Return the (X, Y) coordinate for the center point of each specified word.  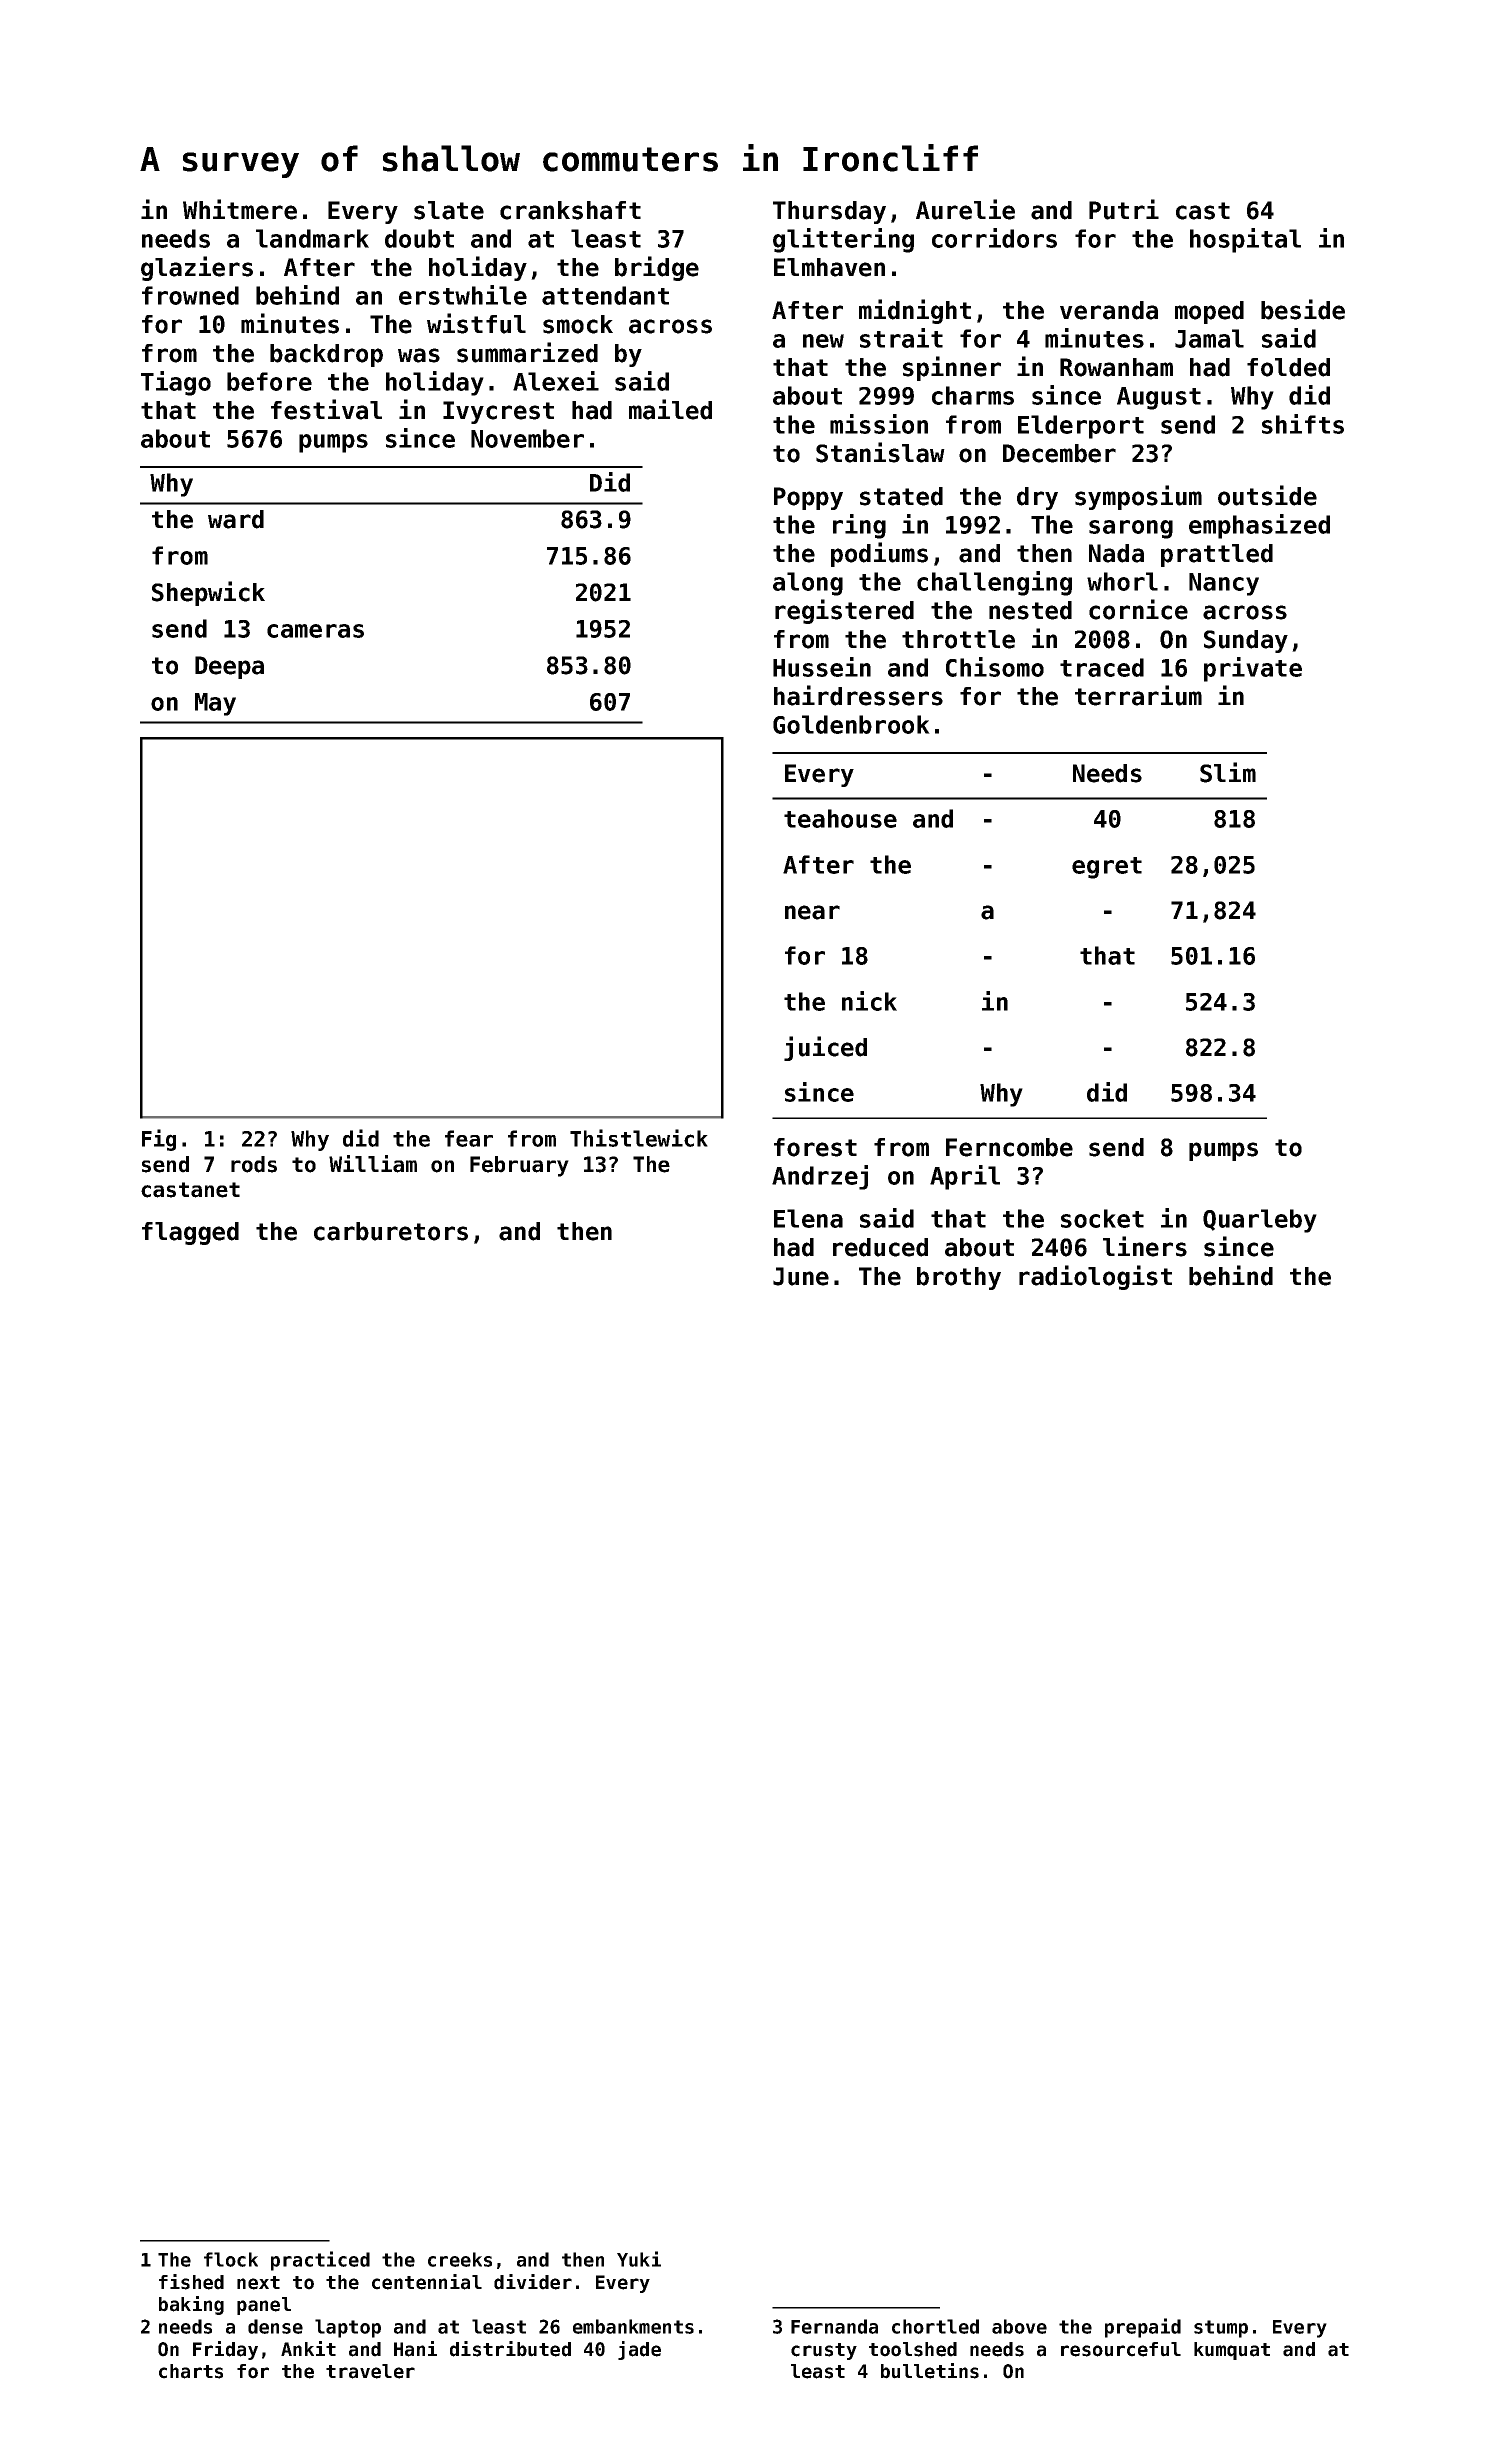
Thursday (829, 212)
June (801, 1276)
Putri (1124, 209)
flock (231, 2259)
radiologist (1095, 1277)
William (373, 1164)
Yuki (639, 2259)
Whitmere (240, 209)
